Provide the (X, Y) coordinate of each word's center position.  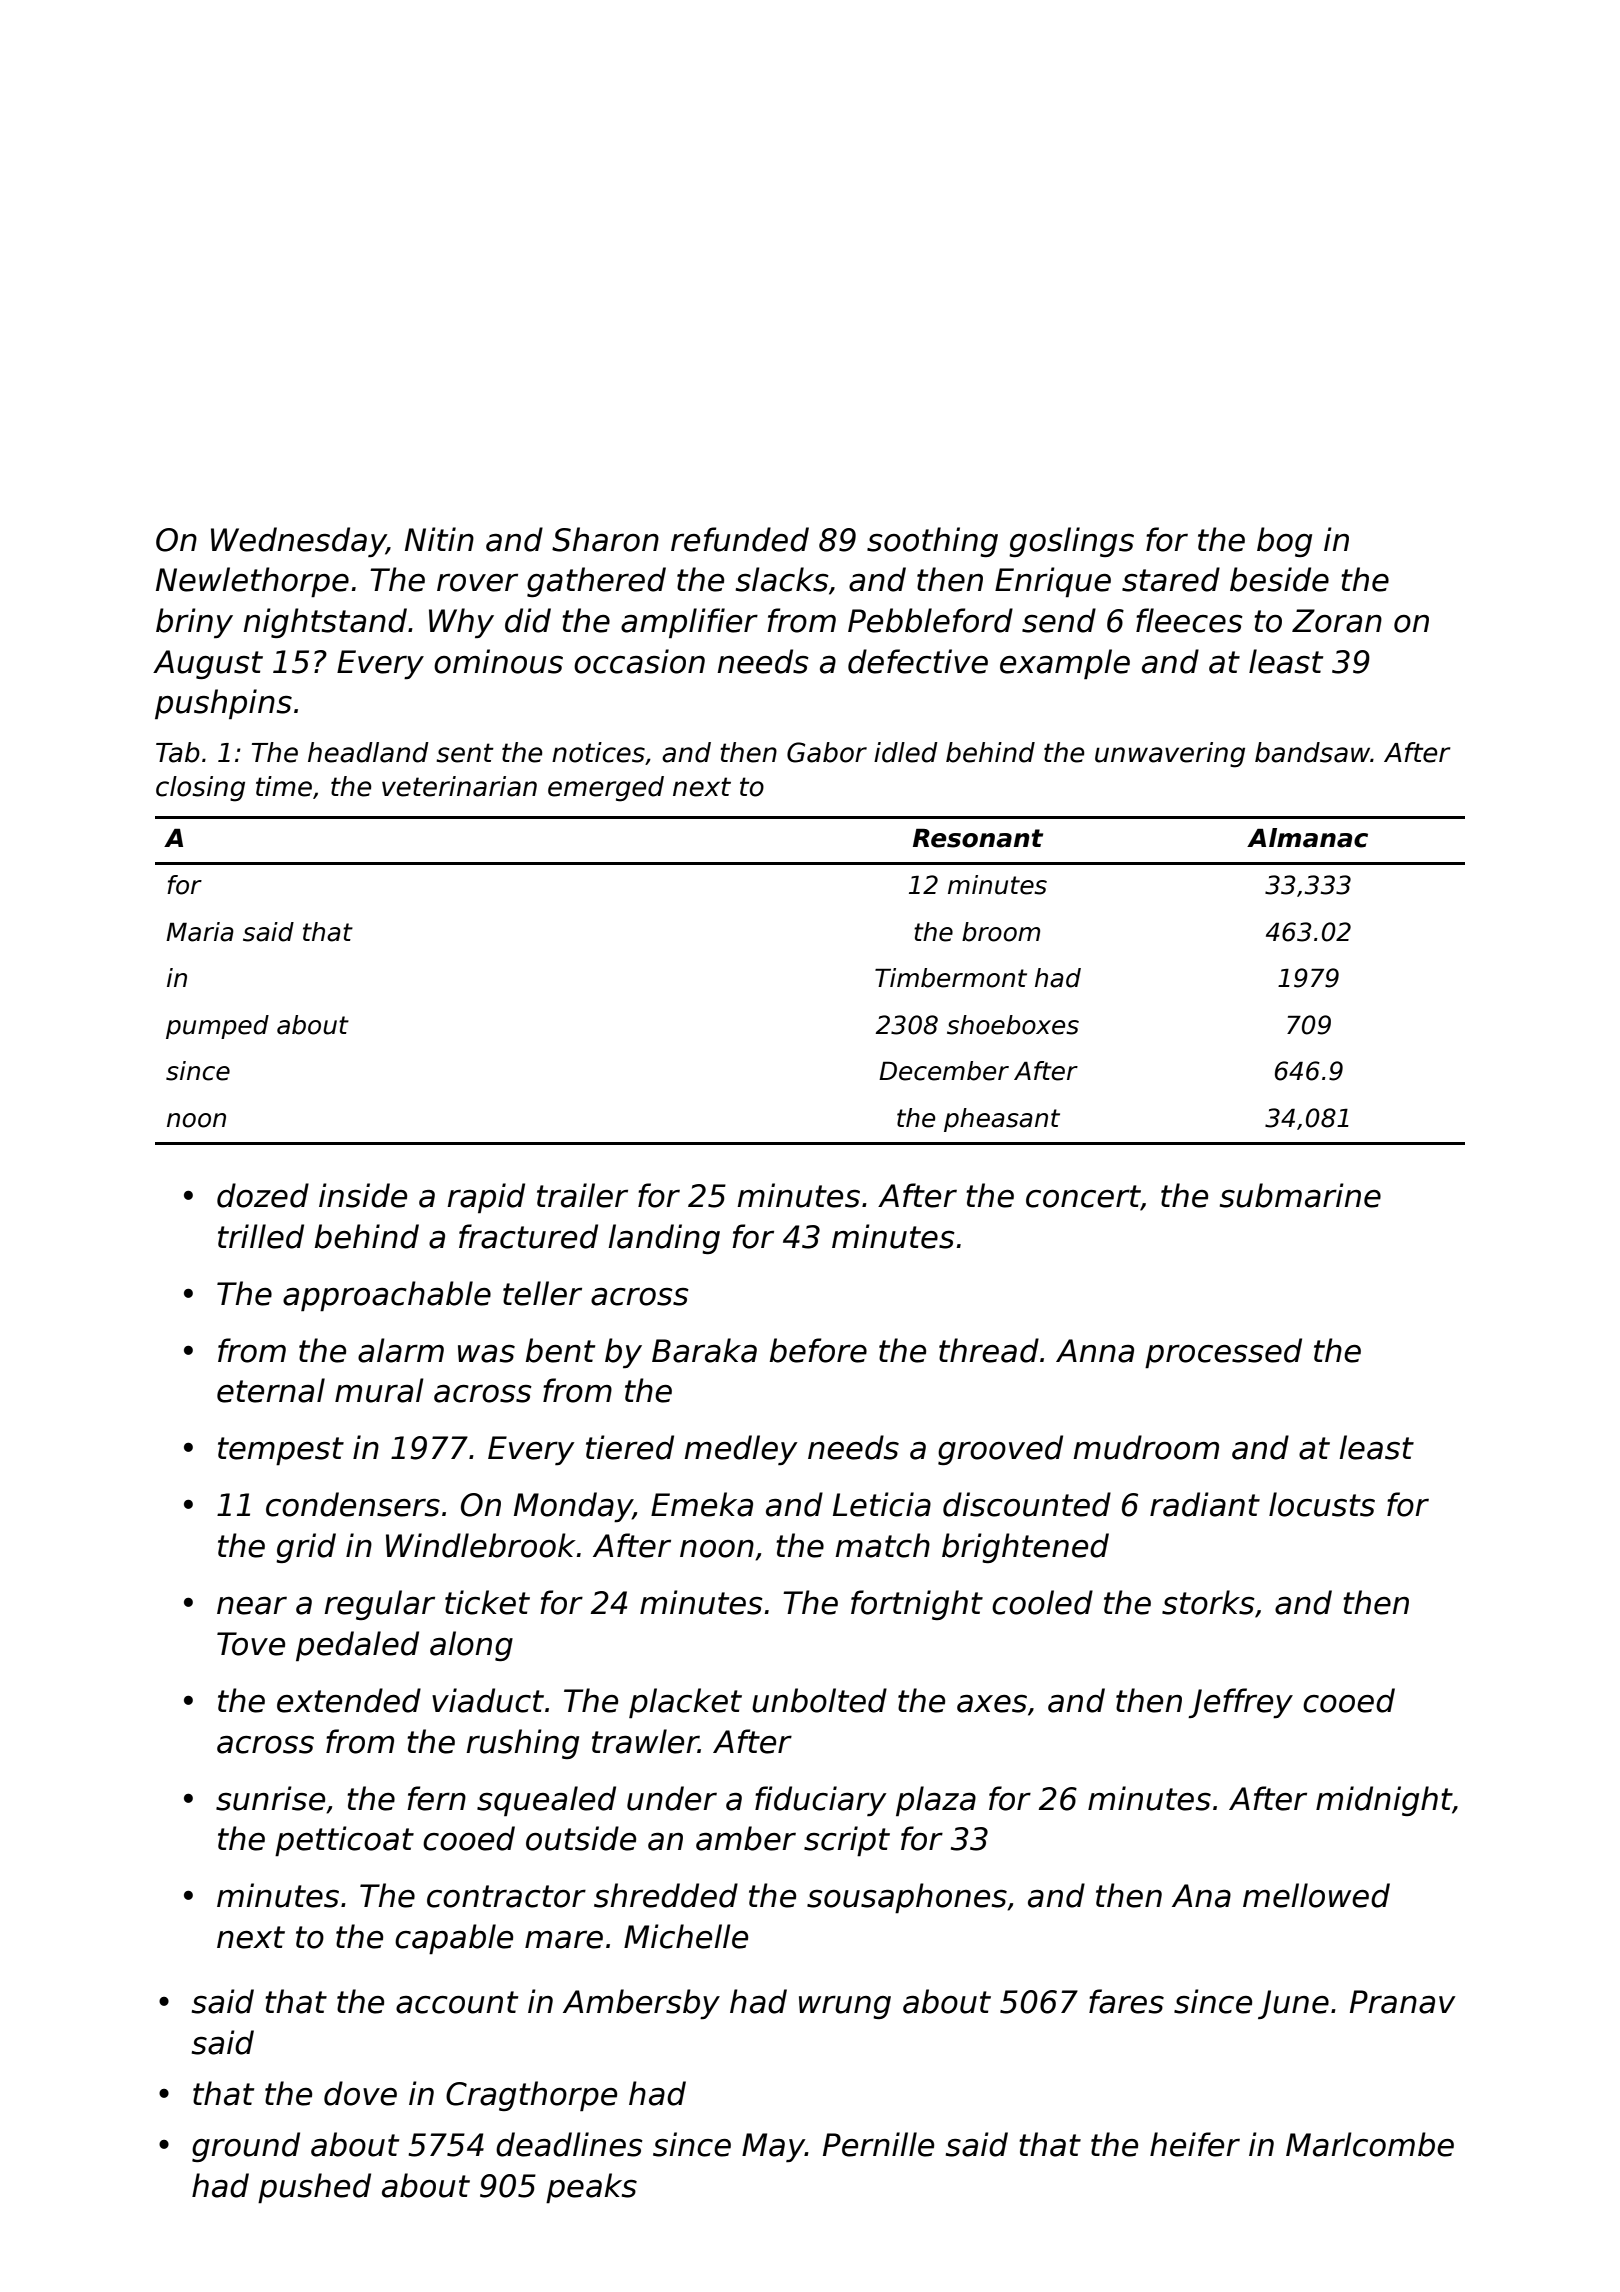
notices (598, 752)
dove (360, 2093)
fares (1126, 2001)
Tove (251, 1644)
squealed (546, 1801)
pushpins (223, 704)
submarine (1300, 1195)
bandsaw (1312, 752)
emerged (606, 789)
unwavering (1170, 755)
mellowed (1316, 1895)
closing (200, 789)
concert (1083, 1197)
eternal (271, 1390)
